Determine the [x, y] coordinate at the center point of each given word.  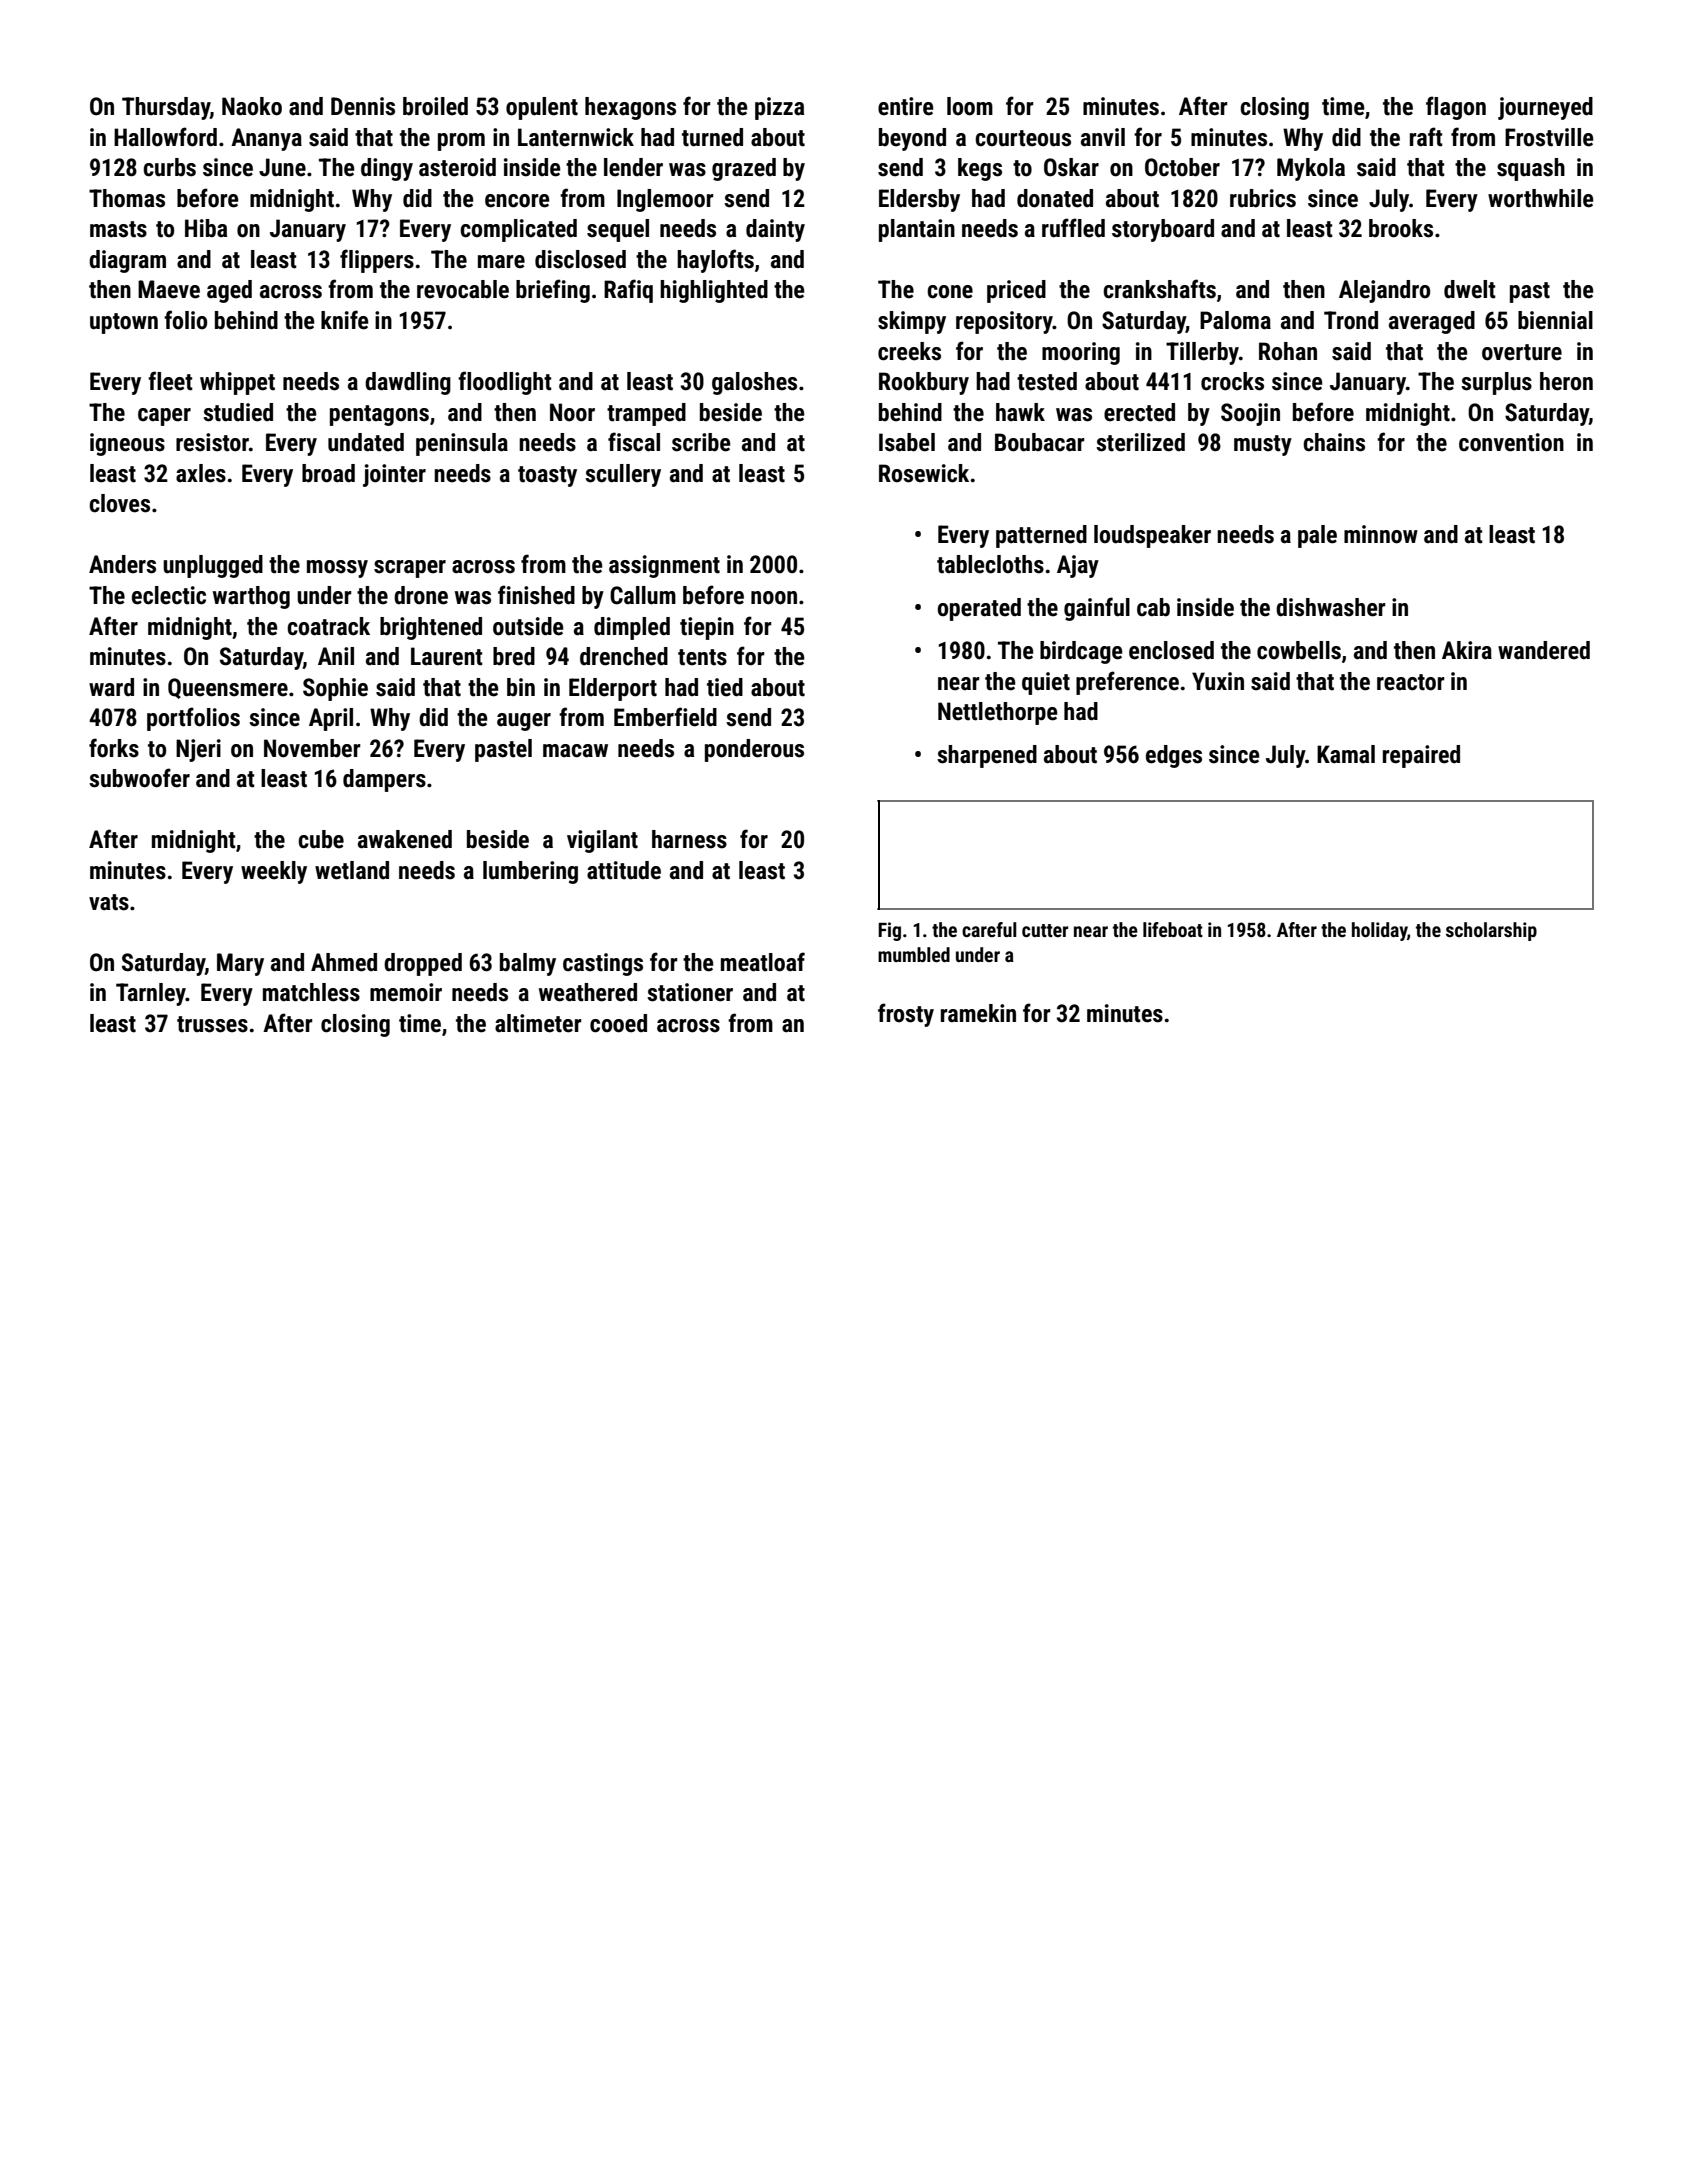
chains [1334, 442]
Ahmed [344, 962]
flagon [1456, 108]
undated [366, 442]
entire [906, 106]
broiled [435, 106]
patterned [1041, 536]
